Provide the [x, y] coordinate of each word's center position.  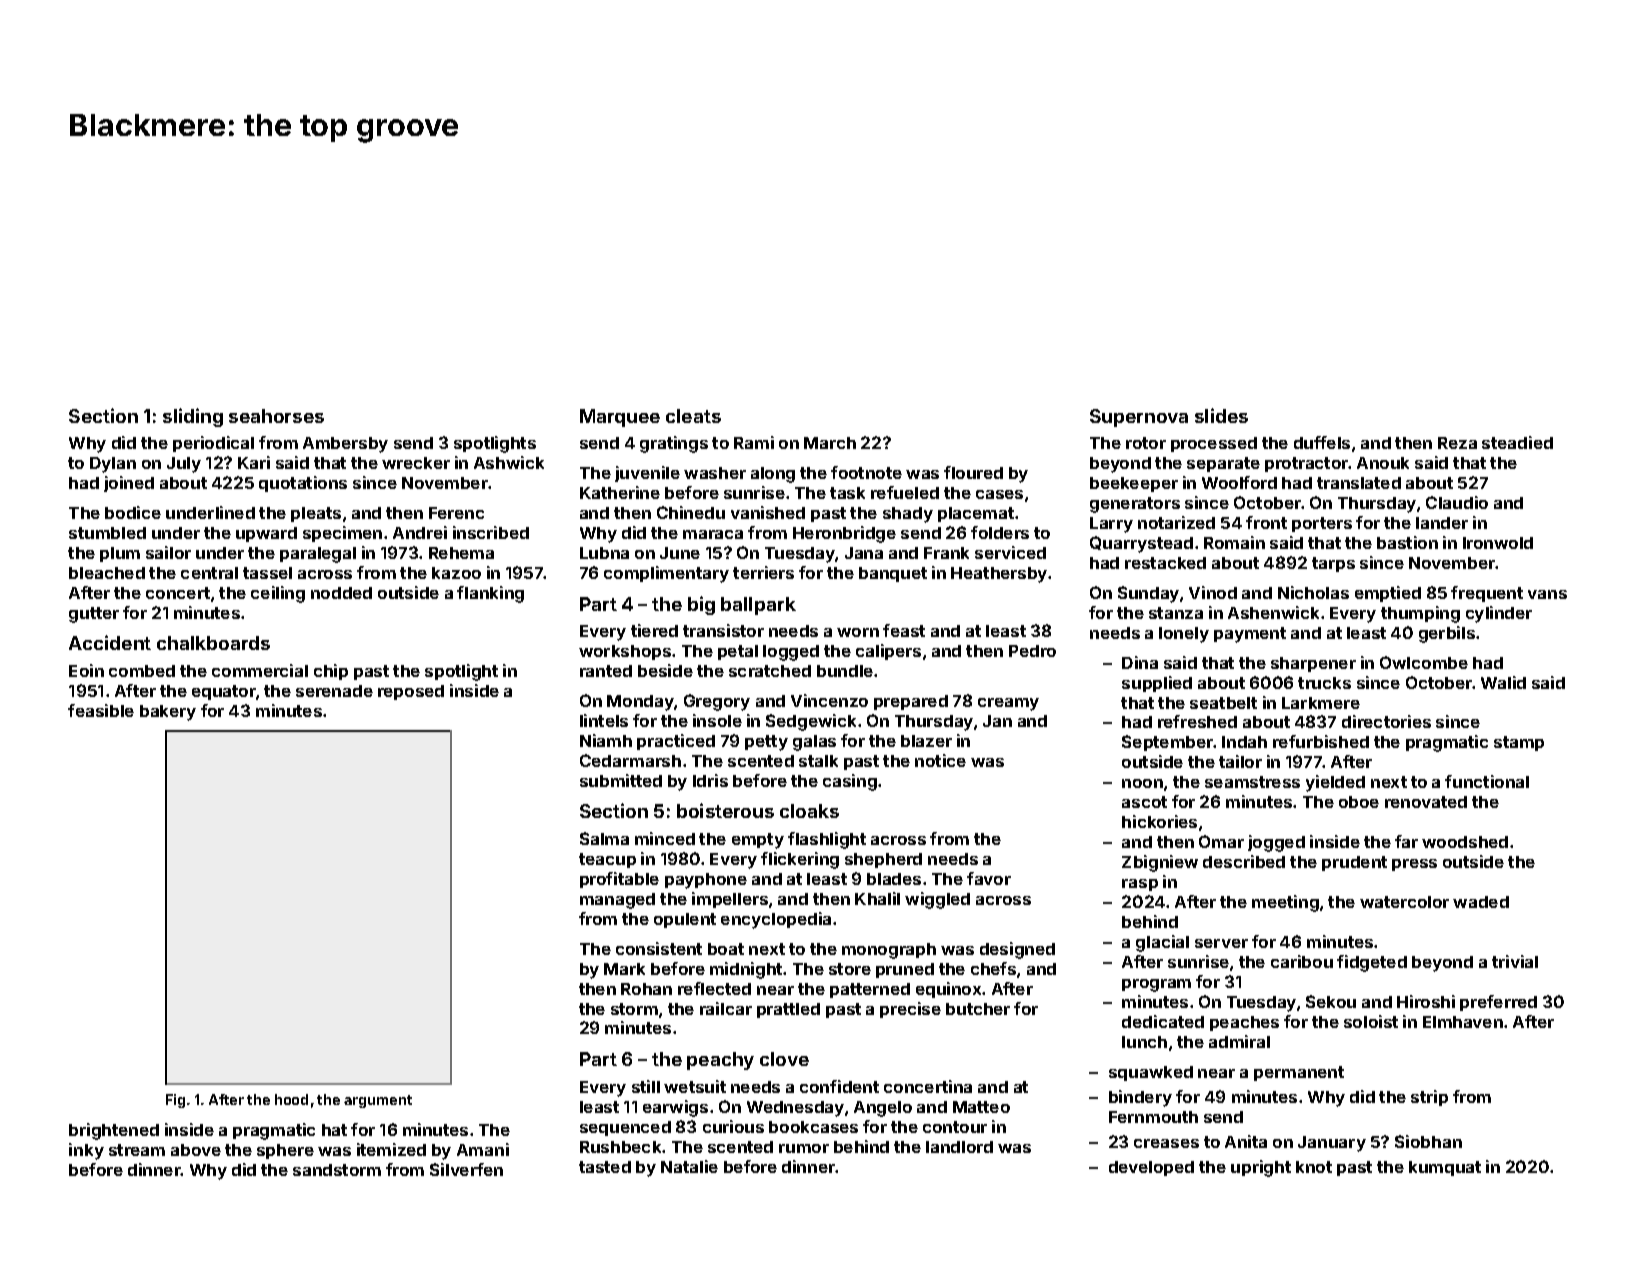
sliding [193, 417]
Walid [1503, 682]
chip [331, 672]
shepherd [883, 860]
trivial [1515, 961]
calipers [888, 652]
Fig [175, 1101]
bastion [1407, 542]
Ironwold [1498, 543]
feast [904, 630]
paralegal [318, 555]
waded [1481, 902]
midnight [747, 970]
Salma [604, 838]
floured [973, 472]
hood [291, 1099]
